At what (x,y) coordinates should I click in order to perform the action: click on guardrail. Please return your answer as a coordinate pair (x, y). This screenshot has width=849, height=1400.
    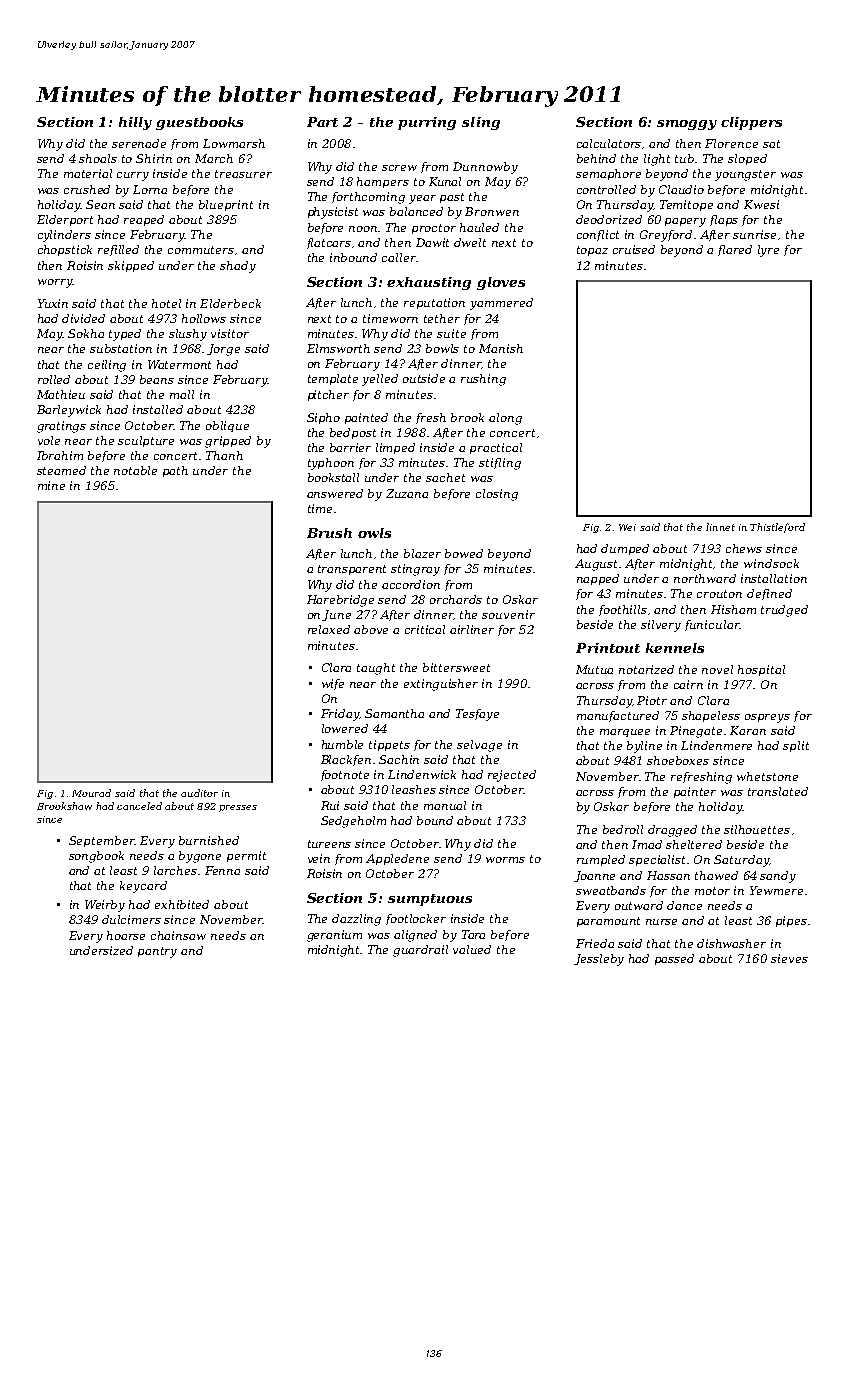
    Looking at the image, I should click on (420, 951).
